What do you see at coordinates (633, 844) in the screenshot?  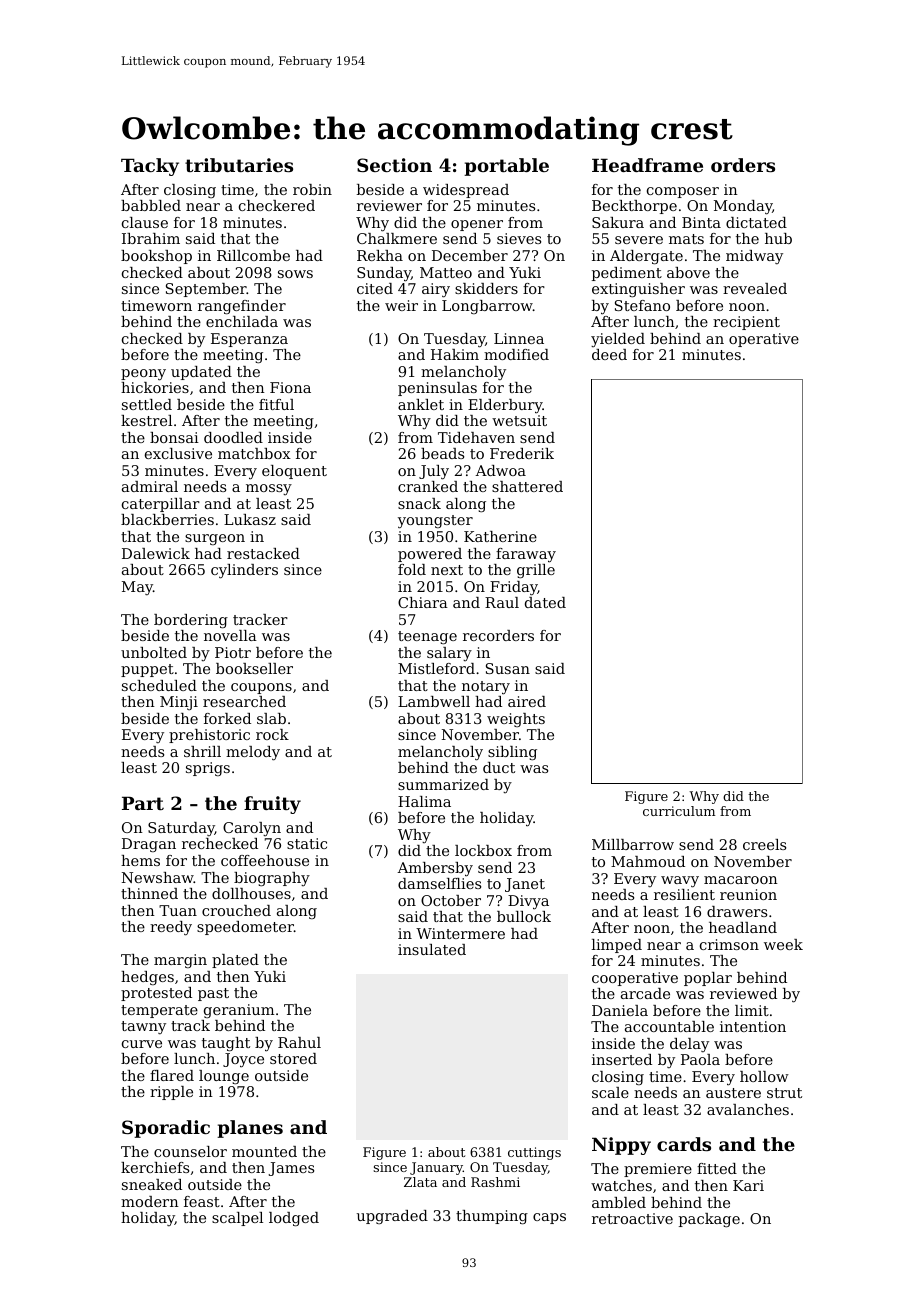 I see `Millbarrow` at bounding box center [633, 844].
